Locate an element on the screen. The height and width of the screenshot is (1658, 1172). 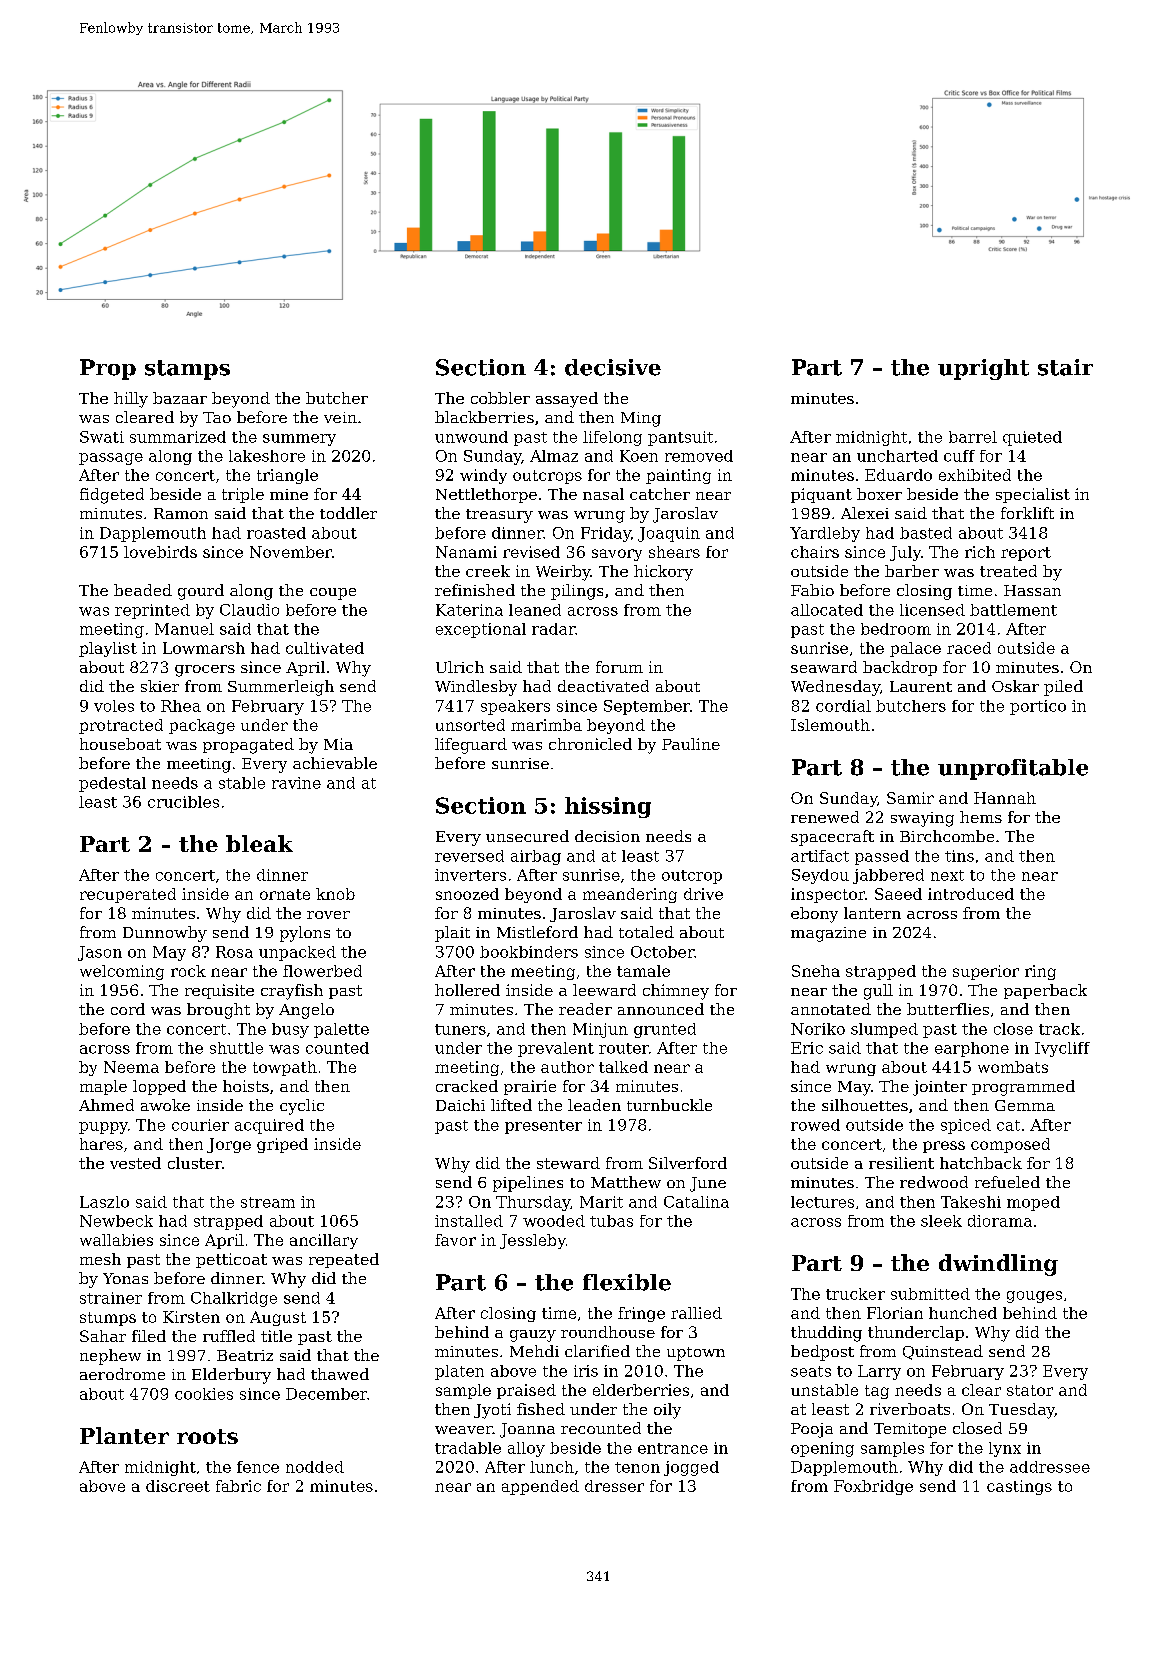
Gemma is located at coordinates (1025, 1105).
